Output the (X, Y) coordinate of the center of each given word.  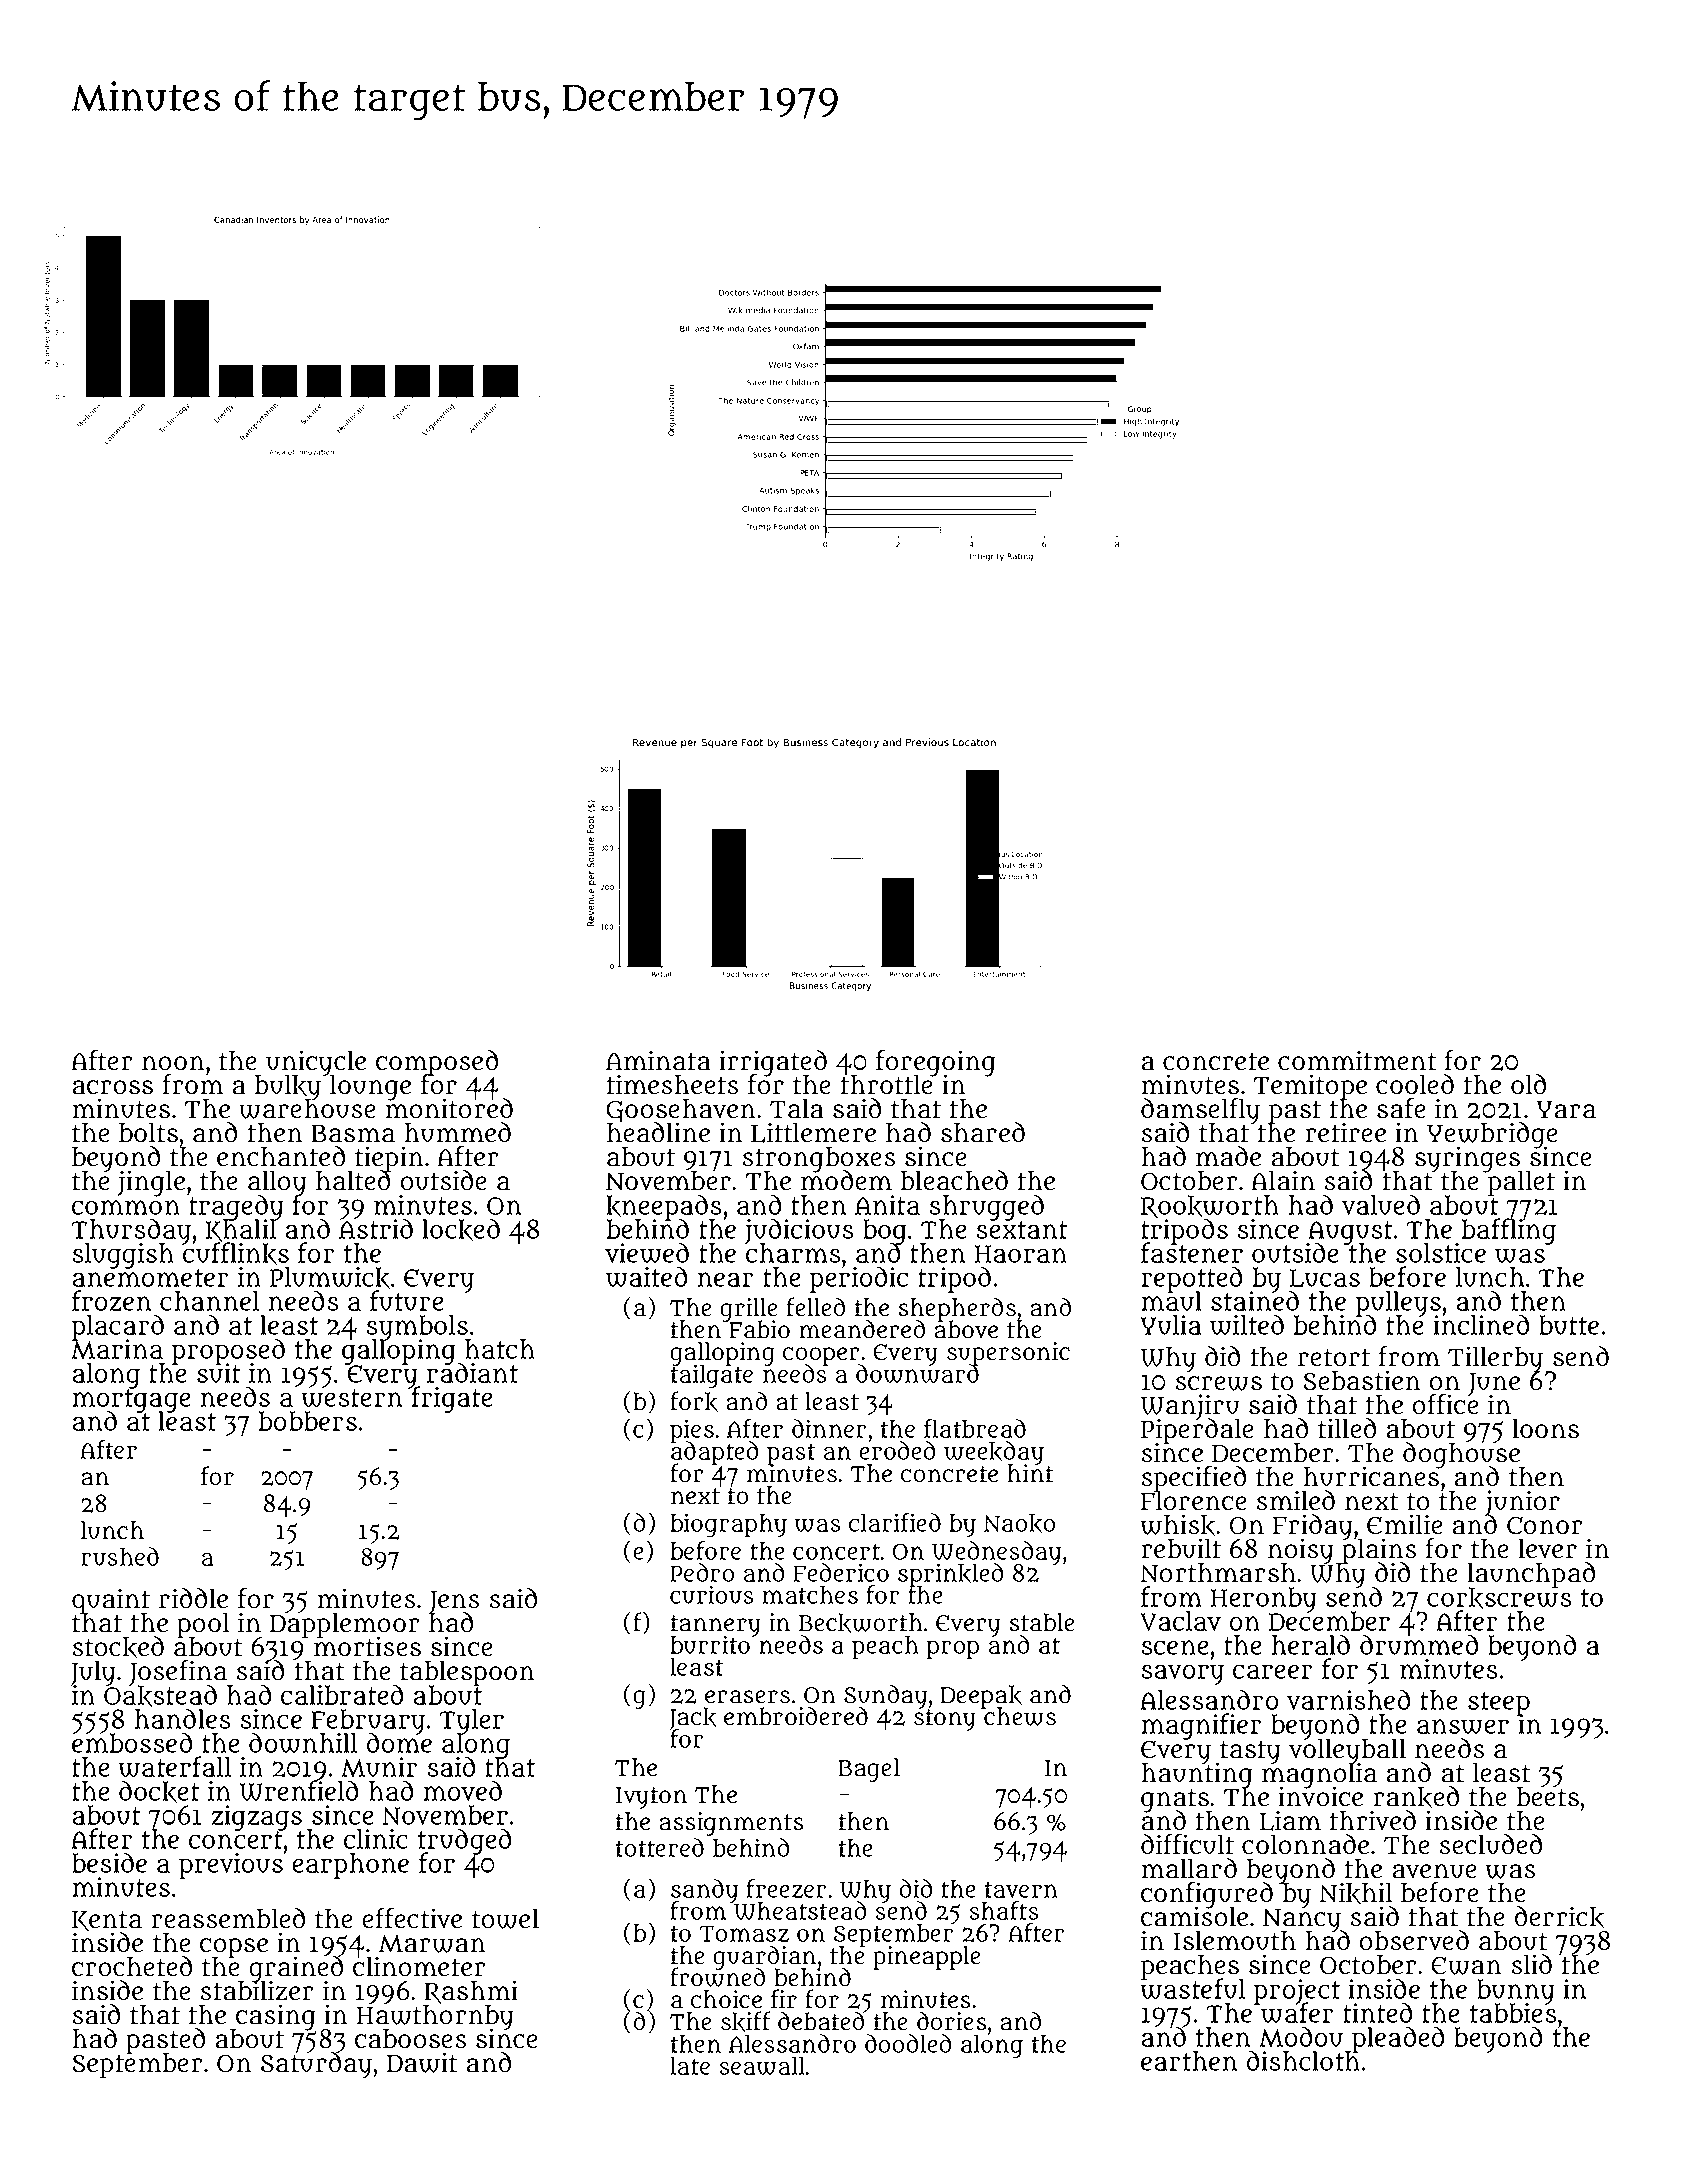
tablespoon (467, 1673)
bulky (289, 1088)
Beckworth (861, 1623)
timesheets (673, 1084)
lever (1547, 1549)
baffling (1509, 1231)
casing (275, 2017)
